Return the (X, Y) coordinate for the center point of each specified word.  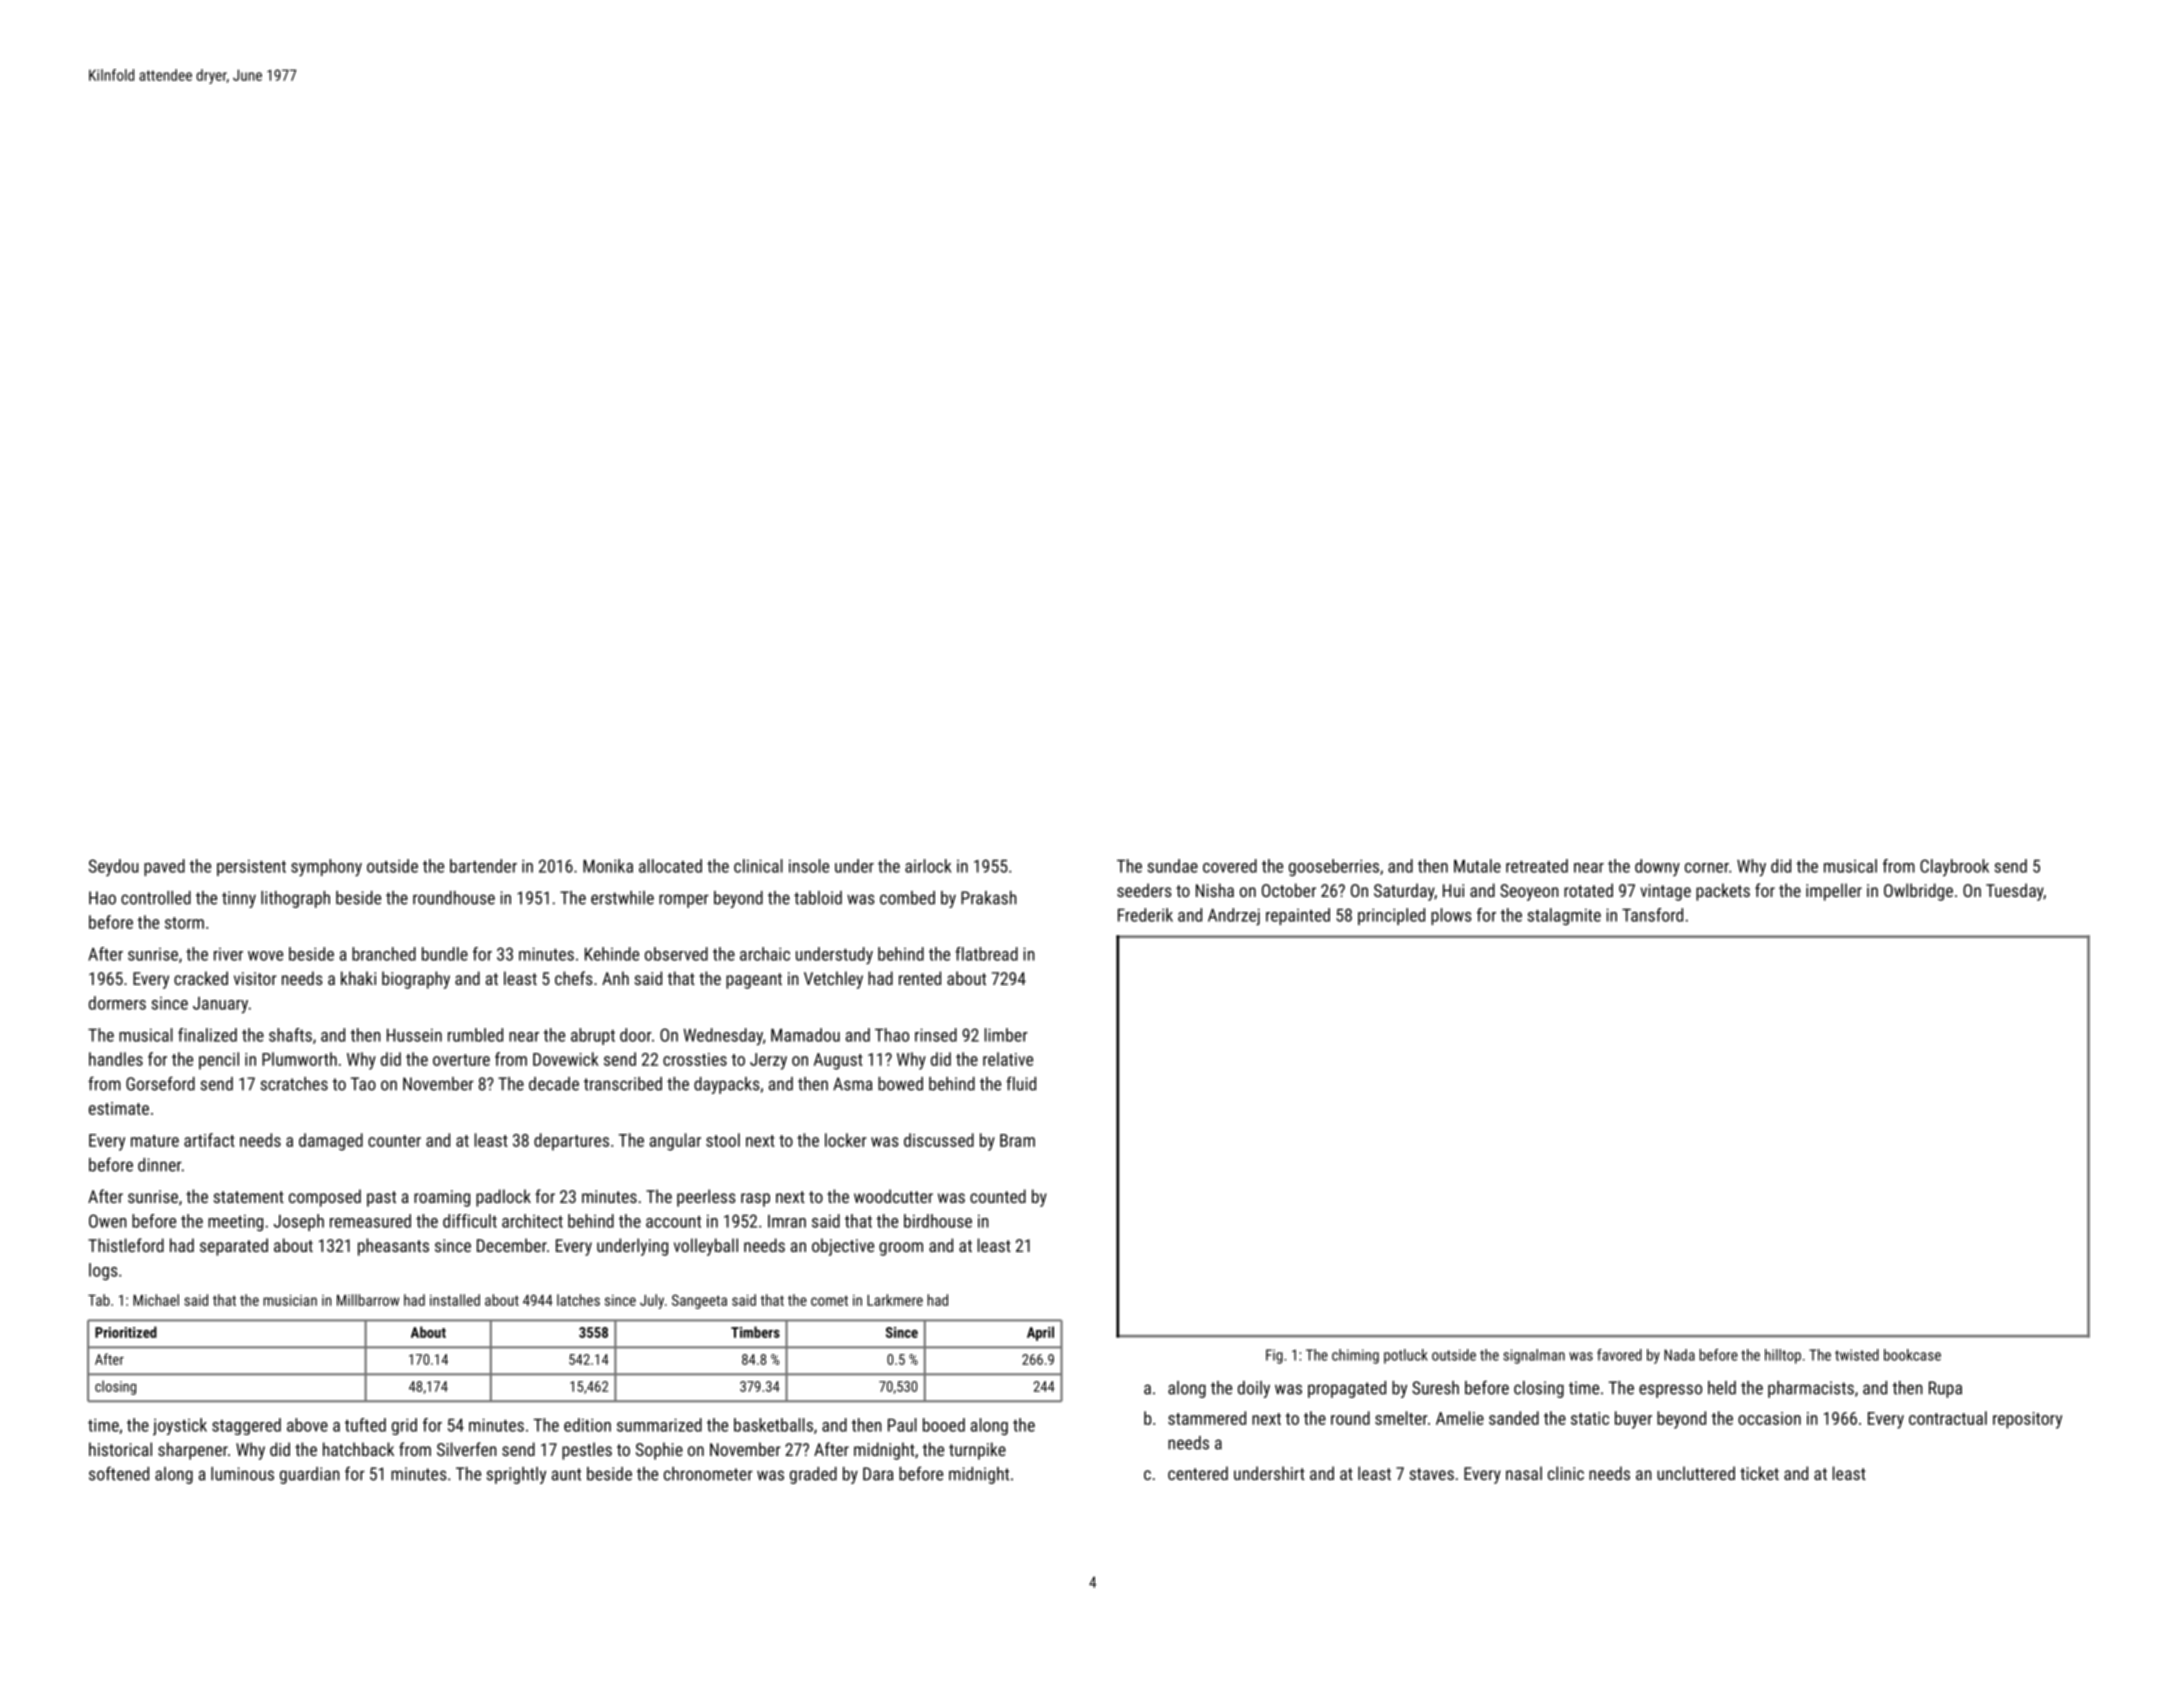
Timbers (755, 1332)
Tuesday (2014, 892)
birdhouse (938, 1221)
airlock (928, 866)
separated (234, 1247)
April (1040, 1333)
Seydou (113, 867)
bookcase (1912, 1355)
